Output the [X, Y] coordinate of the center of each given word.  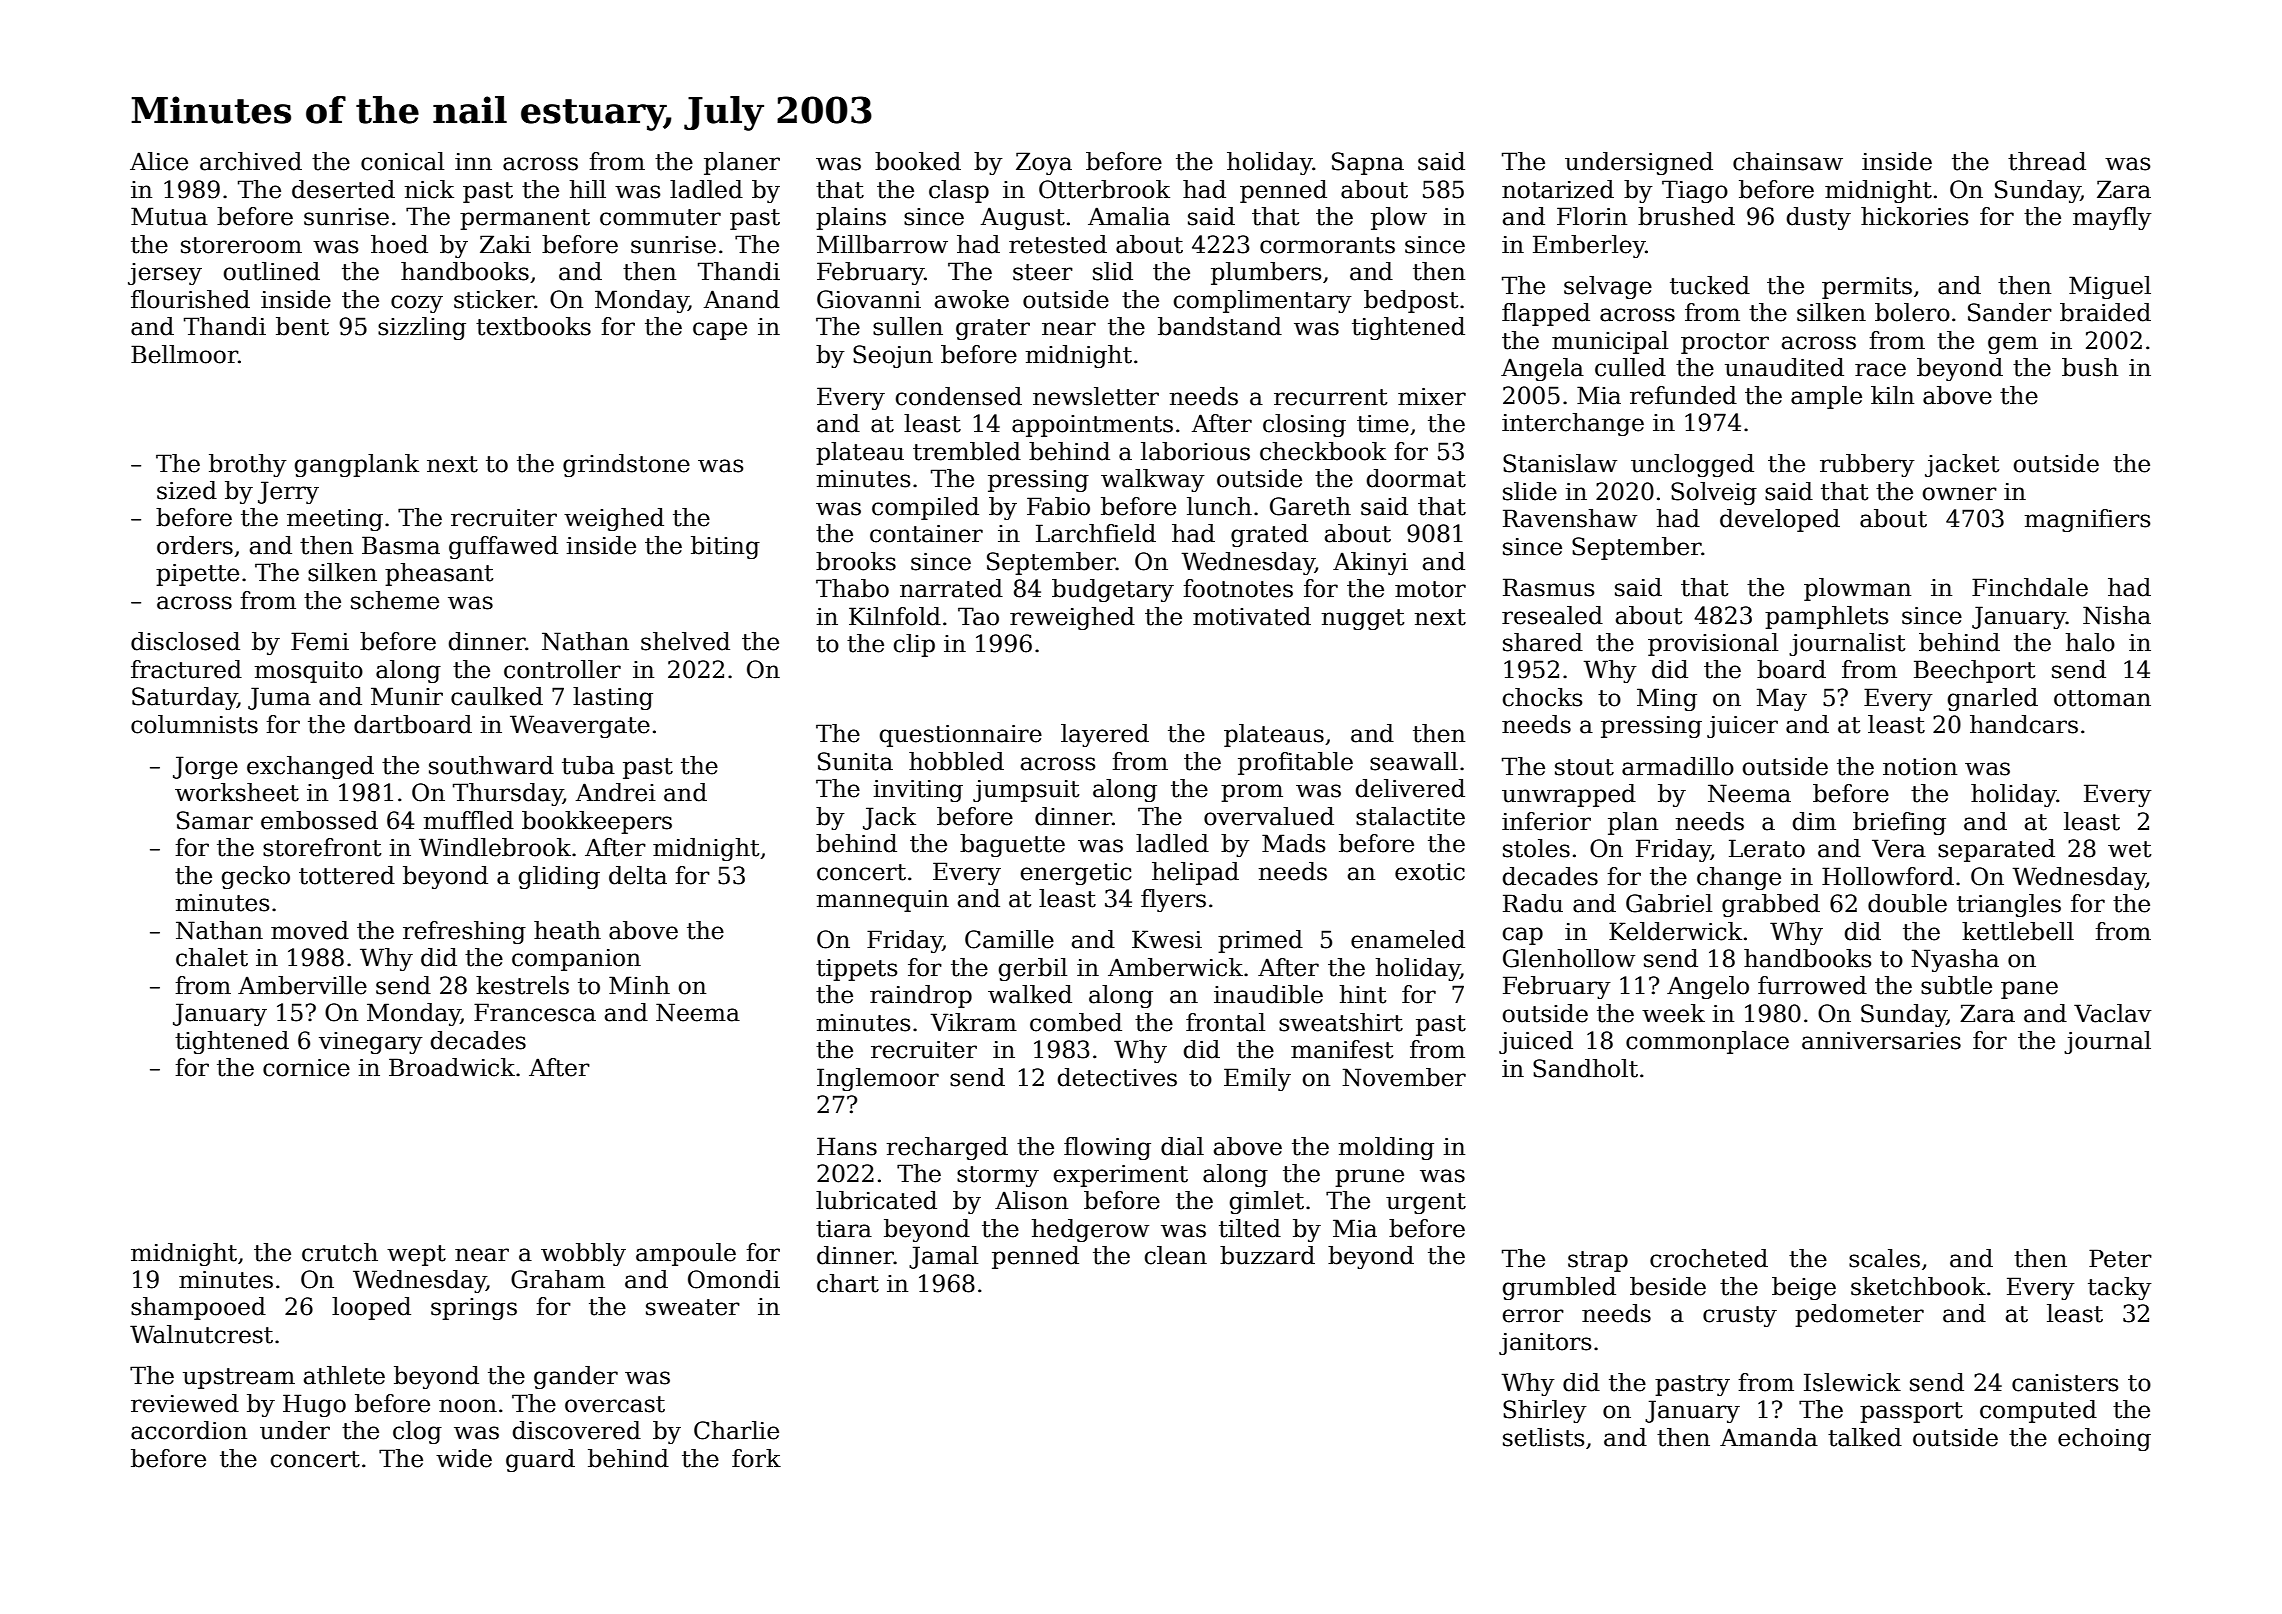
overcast [615, 1404]
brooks [856, 561]
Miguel [2110, 287]
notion [1920, 767]
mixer [1432, 397]
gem [2013, 345]
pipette [197, 575]
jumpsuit [1026, 791]
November [1404, 1077]
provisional [1713, 644]
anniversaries [1881, 1041]
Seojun [893, 356]
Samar [215, 820]
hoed [399, 244]
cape [720, 331]
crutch [340, 1252]
